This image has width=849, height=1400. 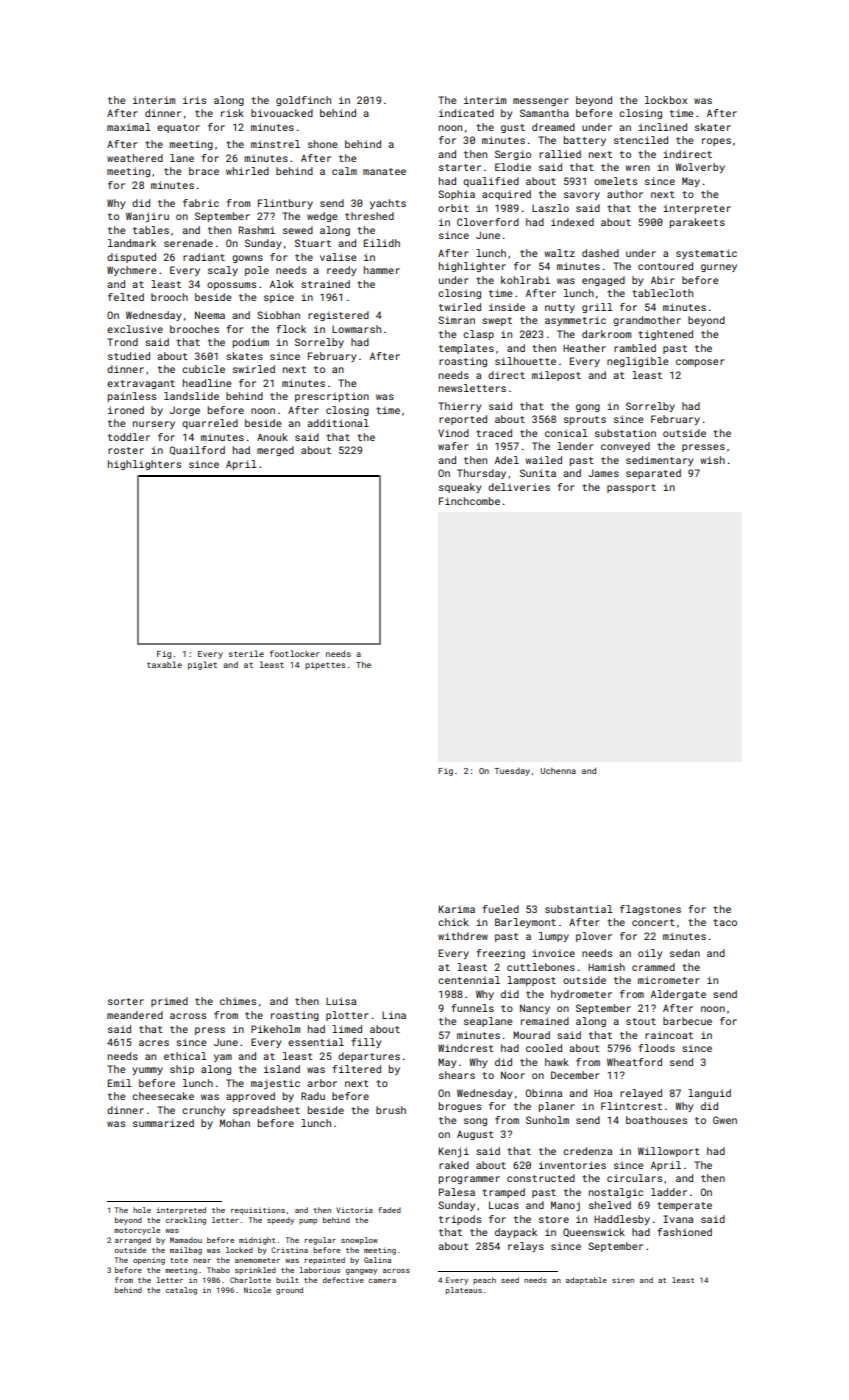 I want to click on sorter, so click(x=126, y=1001).
